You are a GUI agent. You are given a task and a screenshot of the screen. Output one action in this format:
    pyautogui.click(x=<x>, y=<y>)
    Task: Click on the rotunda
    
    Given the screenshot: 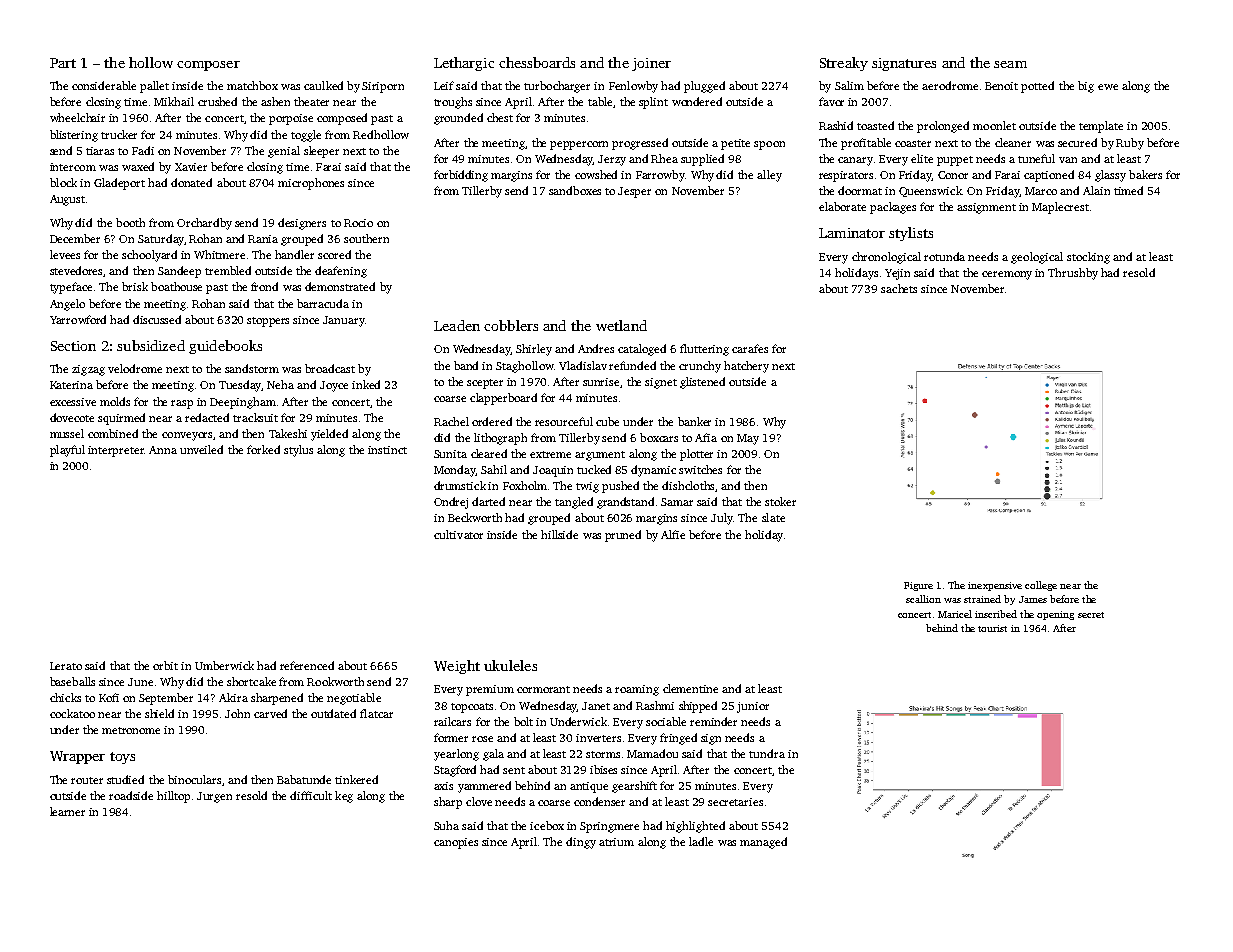 What is the action you would take?
    pyautogui.click(x=944, y=256)
